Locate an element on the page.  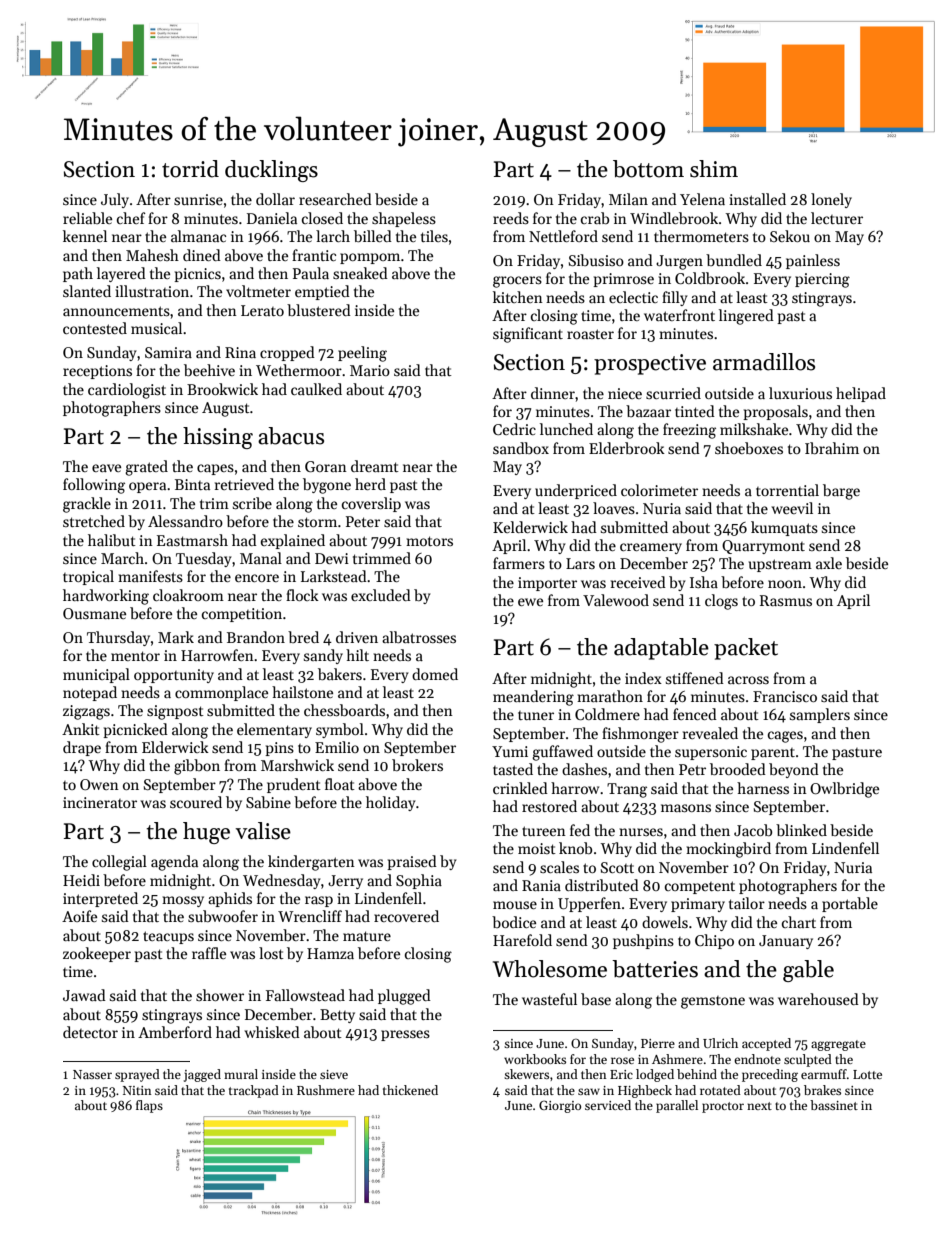
accepted is located at coordinates (766, 1044).
